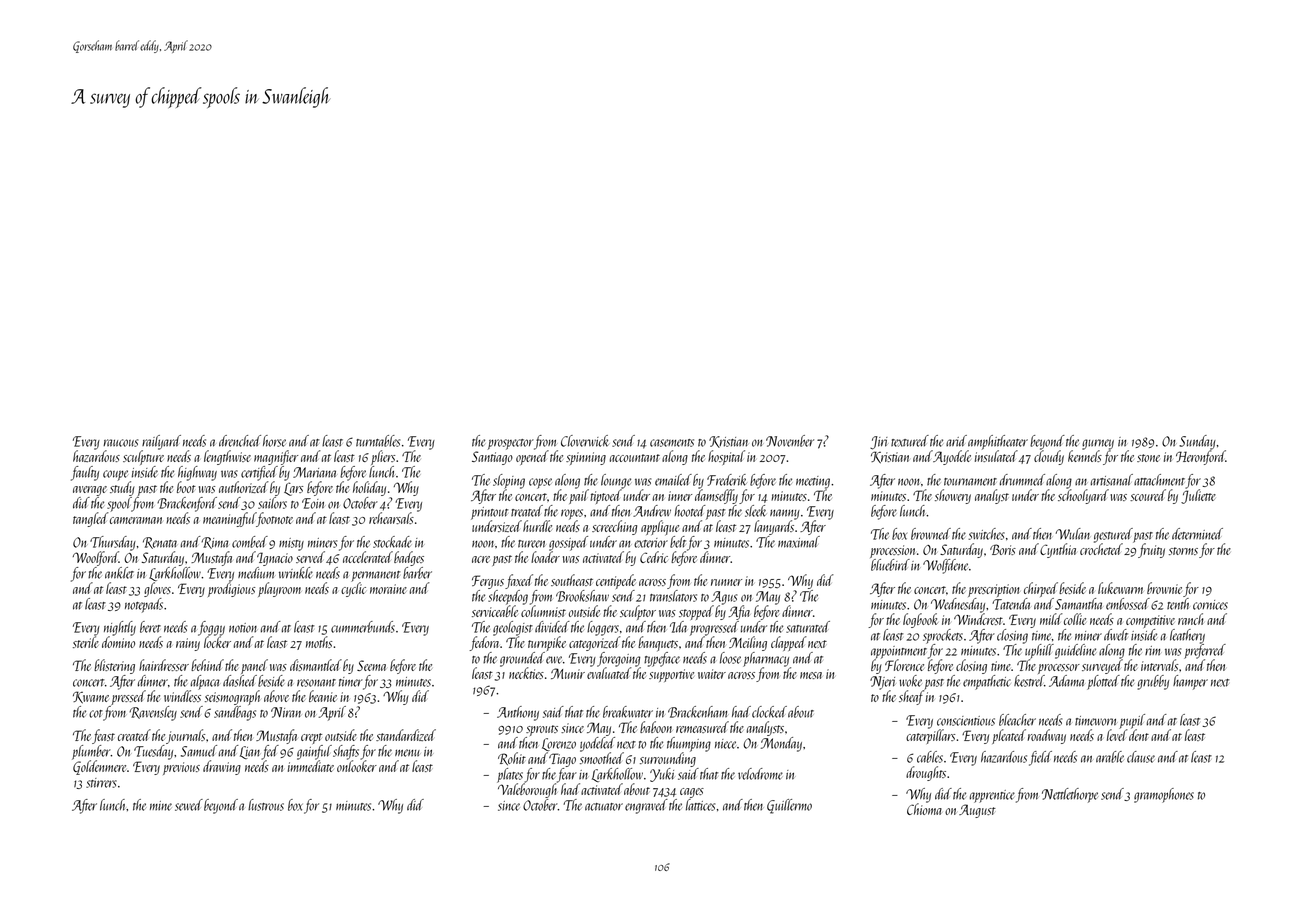 The width and height of the screenshot is (1308, 924). Describe the element at coordinates (672, 443) in the screenshot. I see `casements` at that location.
